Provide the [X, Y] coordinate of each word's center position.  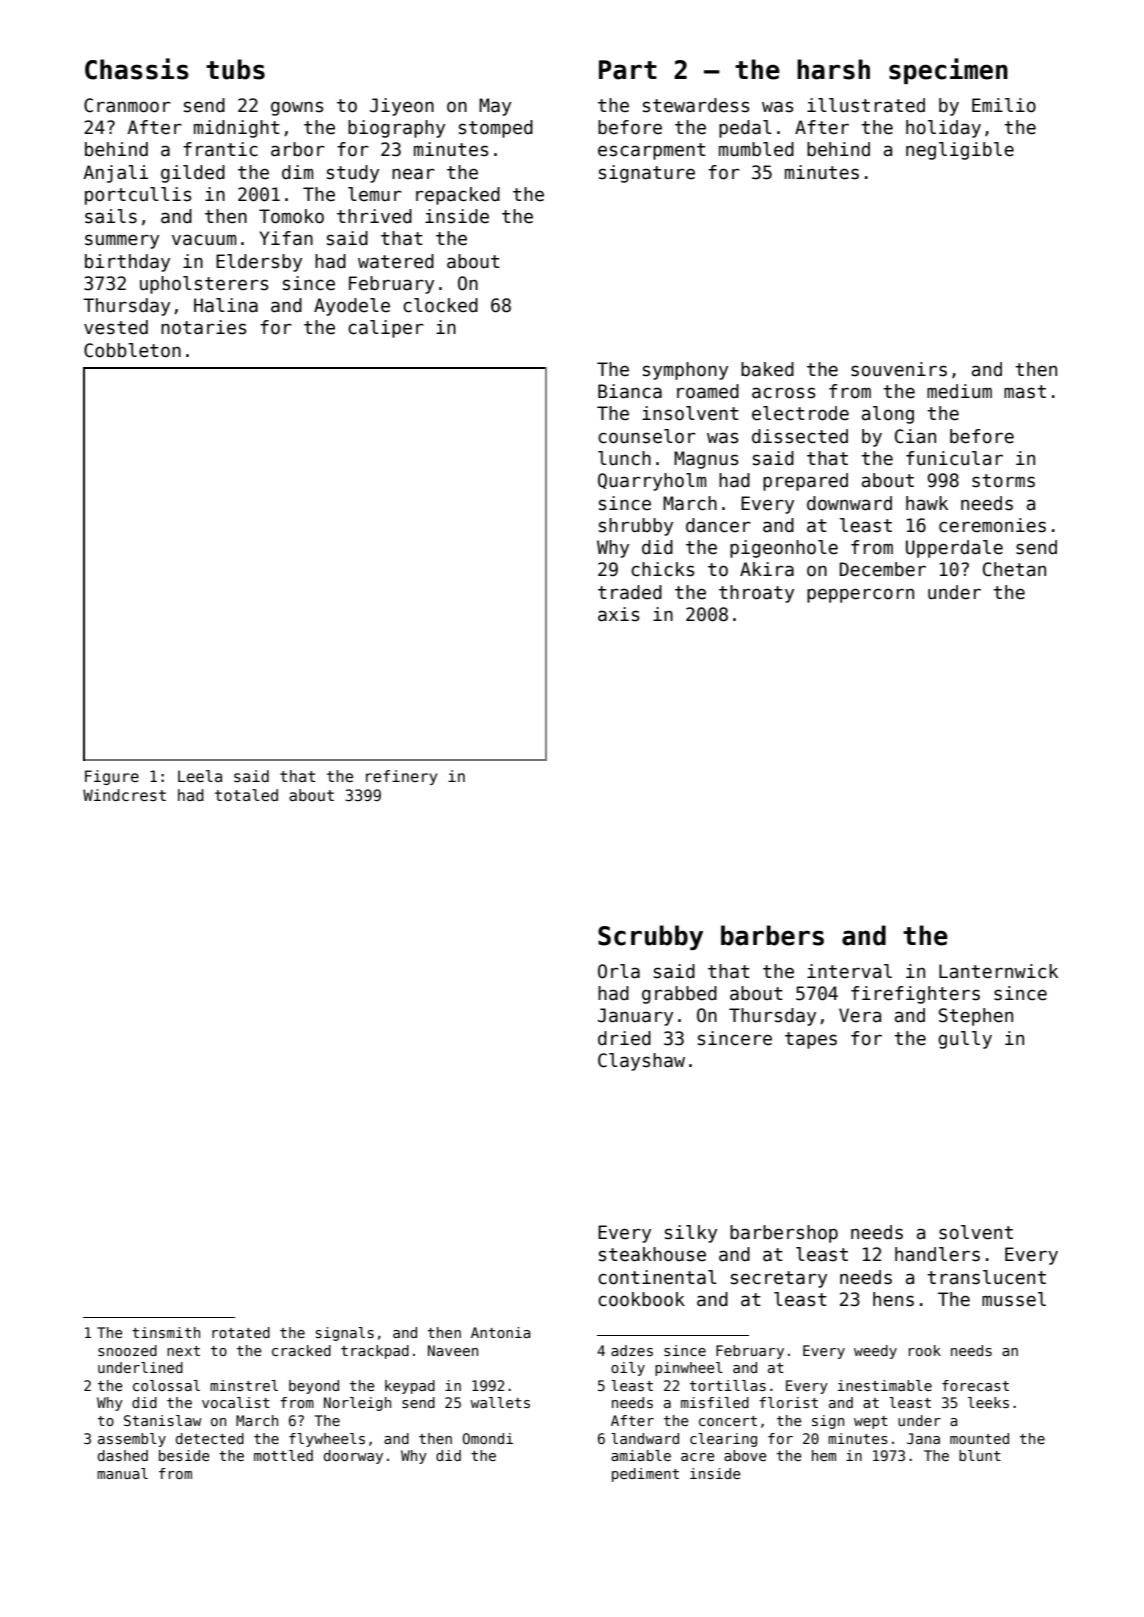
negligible [960, 151]
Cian [915, 436]
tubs [235, 69]
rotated [241, 1332]
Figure [112, 777]
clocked [440, 305]
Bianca [630, 391]
